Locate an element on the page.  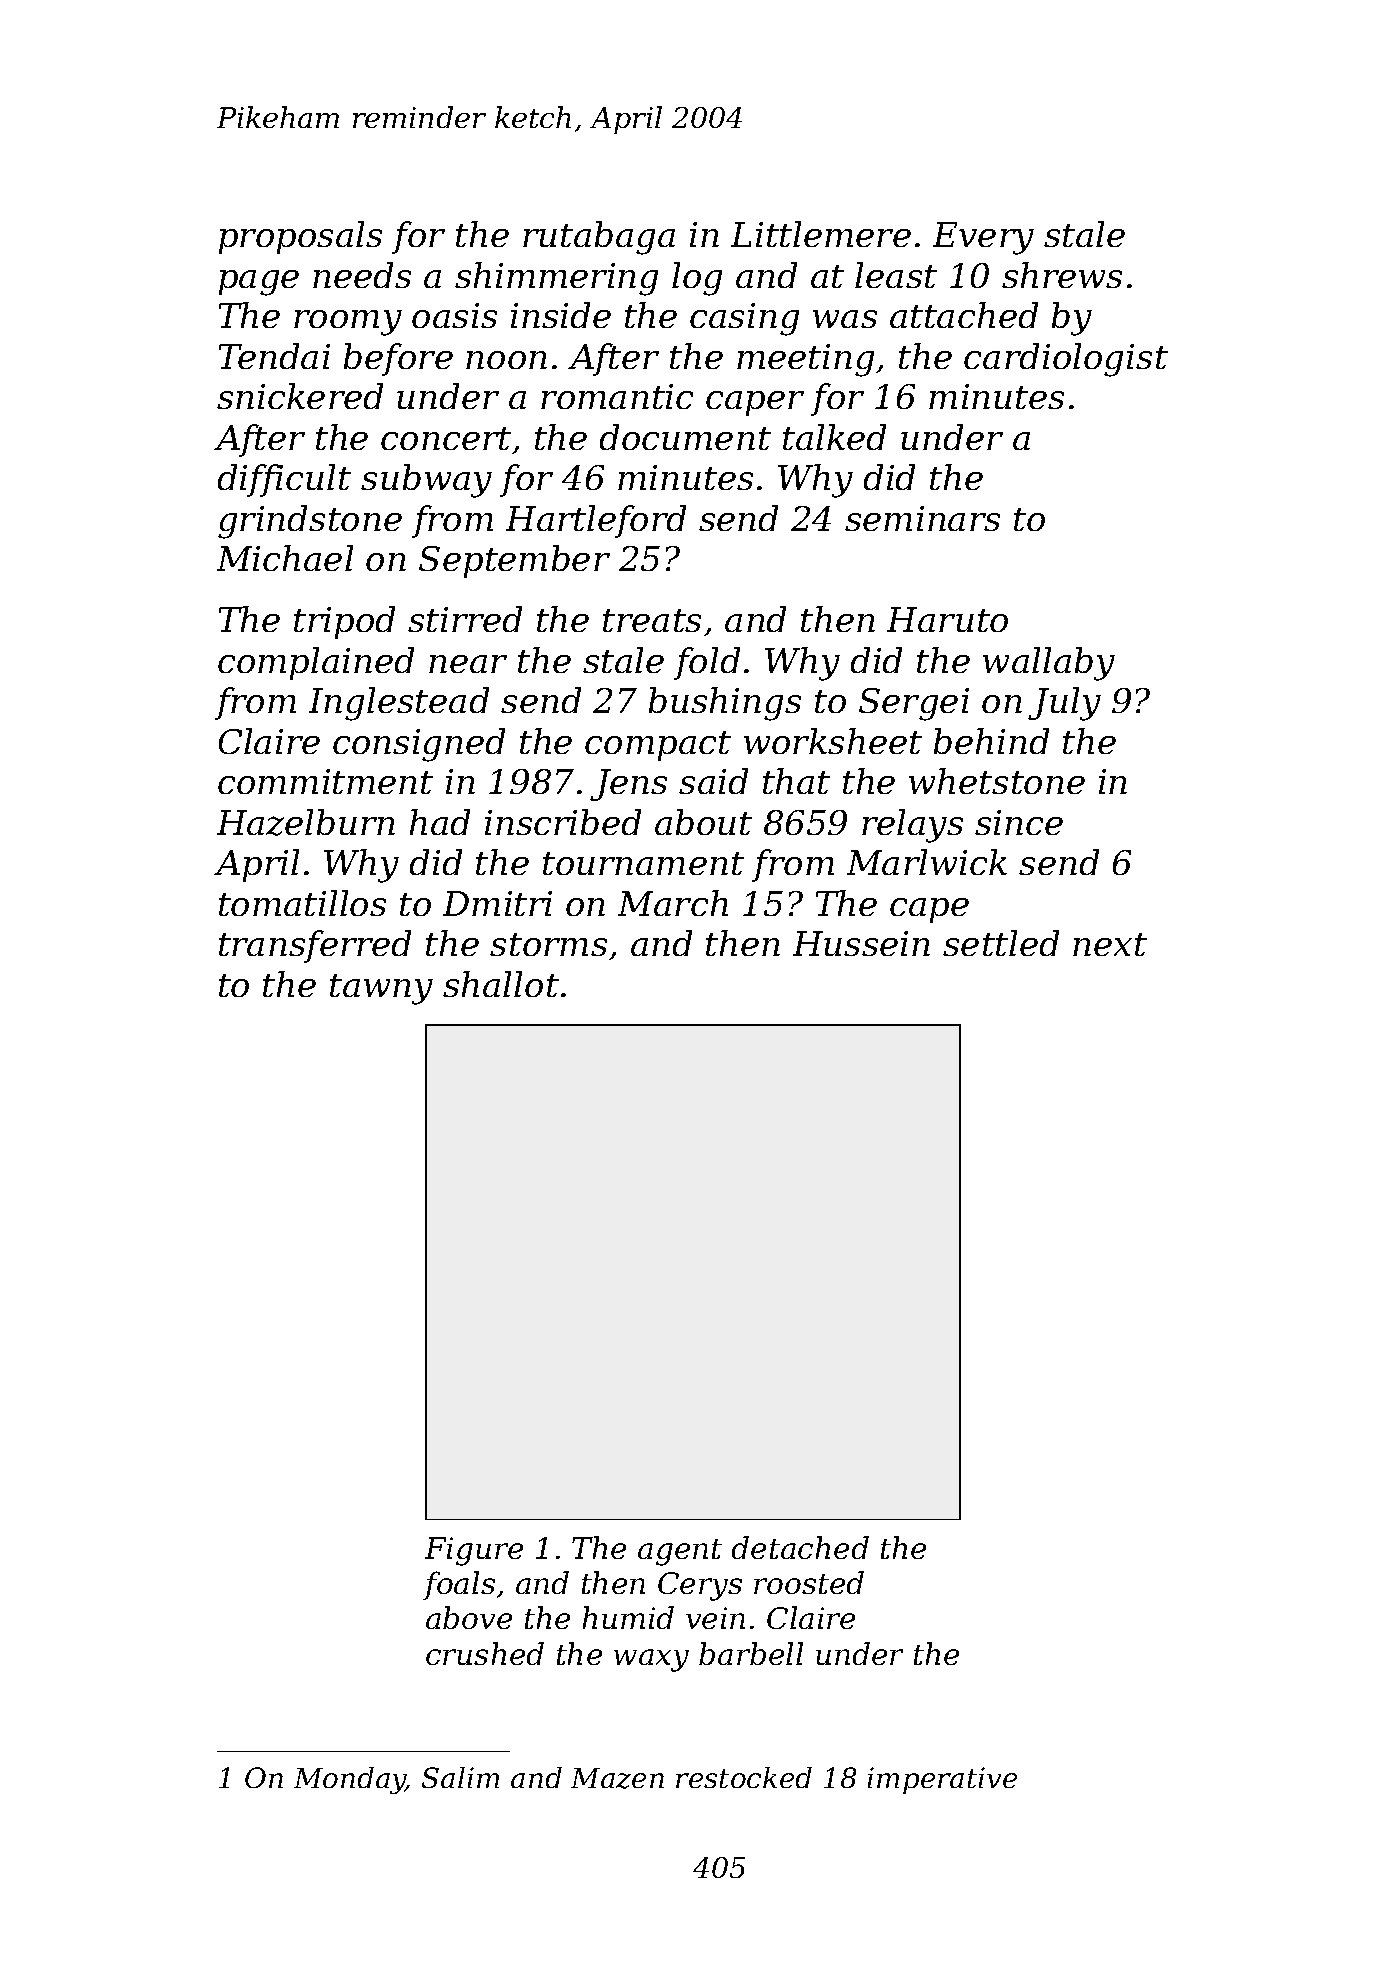
proposals is located at coordinates (300, 237).
